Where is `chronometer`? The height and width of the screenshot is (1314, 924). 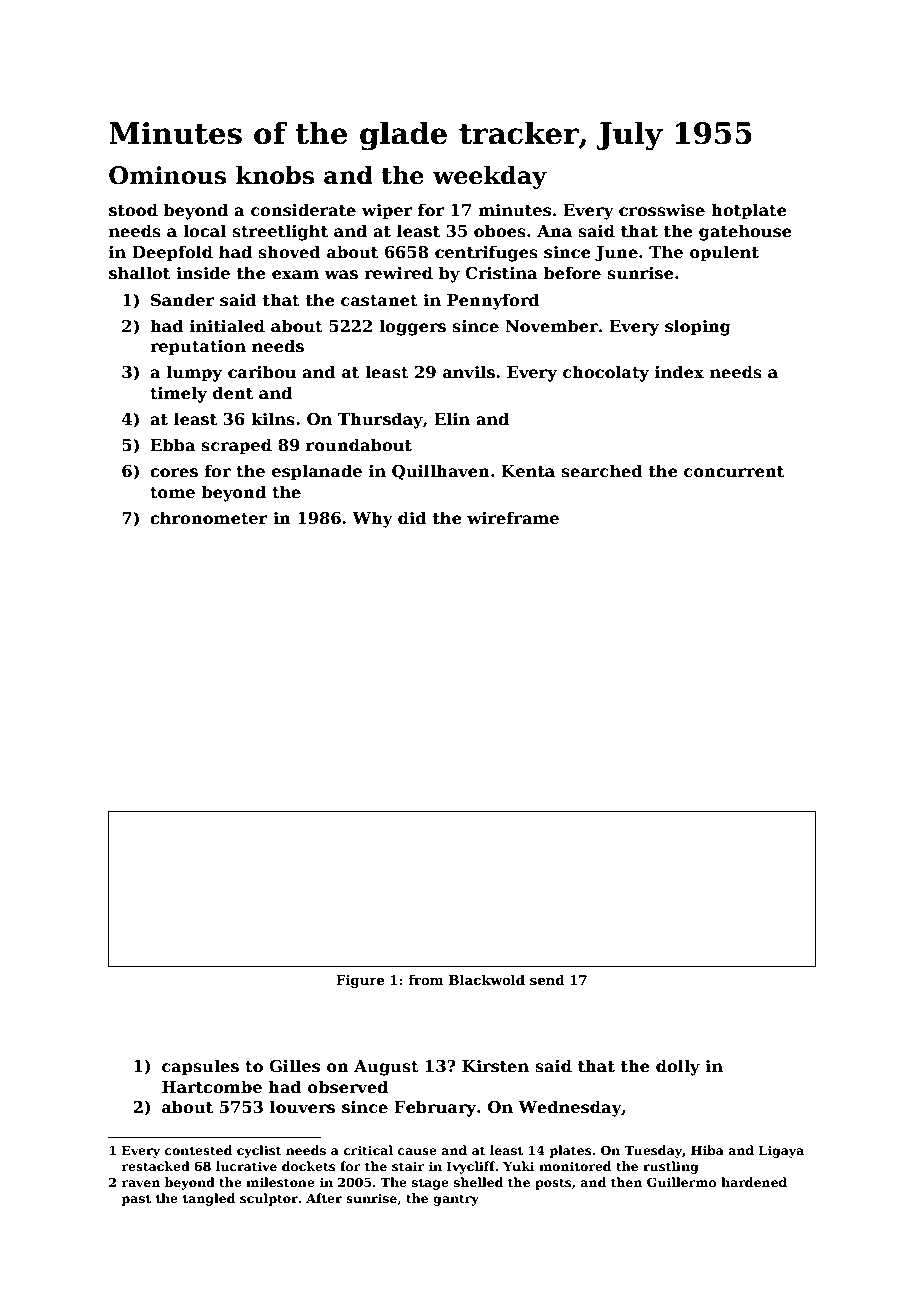 chronometer is located at coordinates (209, 518).
